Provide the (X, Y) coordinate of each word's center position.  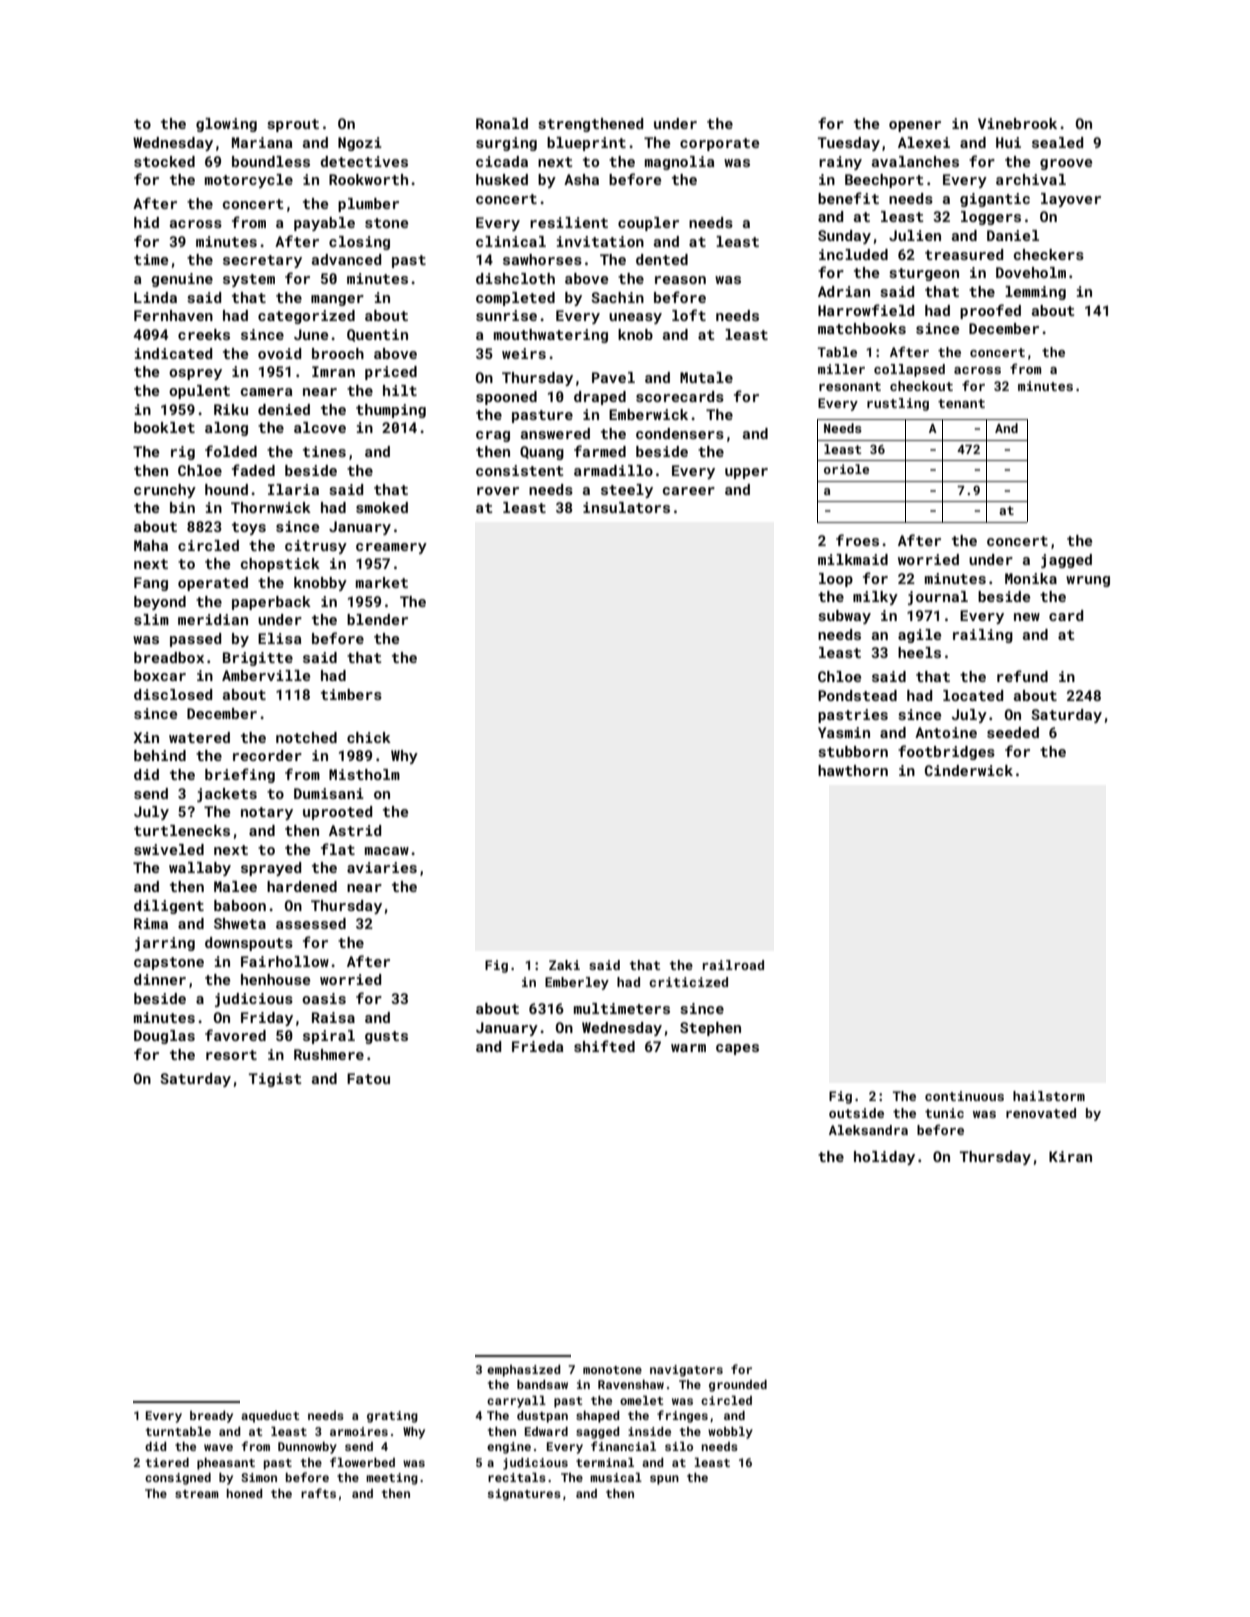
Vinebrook (1017, 123)
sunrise (506, 315)
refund (1022, 676)
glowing (226, 125)
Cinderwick (969, 770)
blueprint (586, 144)
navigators (686, 1371)
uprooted (337, 813)
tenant (961, 403)
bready (211, 1417)
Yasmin (844, 732)
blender (377, 619)
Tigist (275, 1080)
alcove (320, 427)
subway (844, 617)
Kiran (1070, 1156)
